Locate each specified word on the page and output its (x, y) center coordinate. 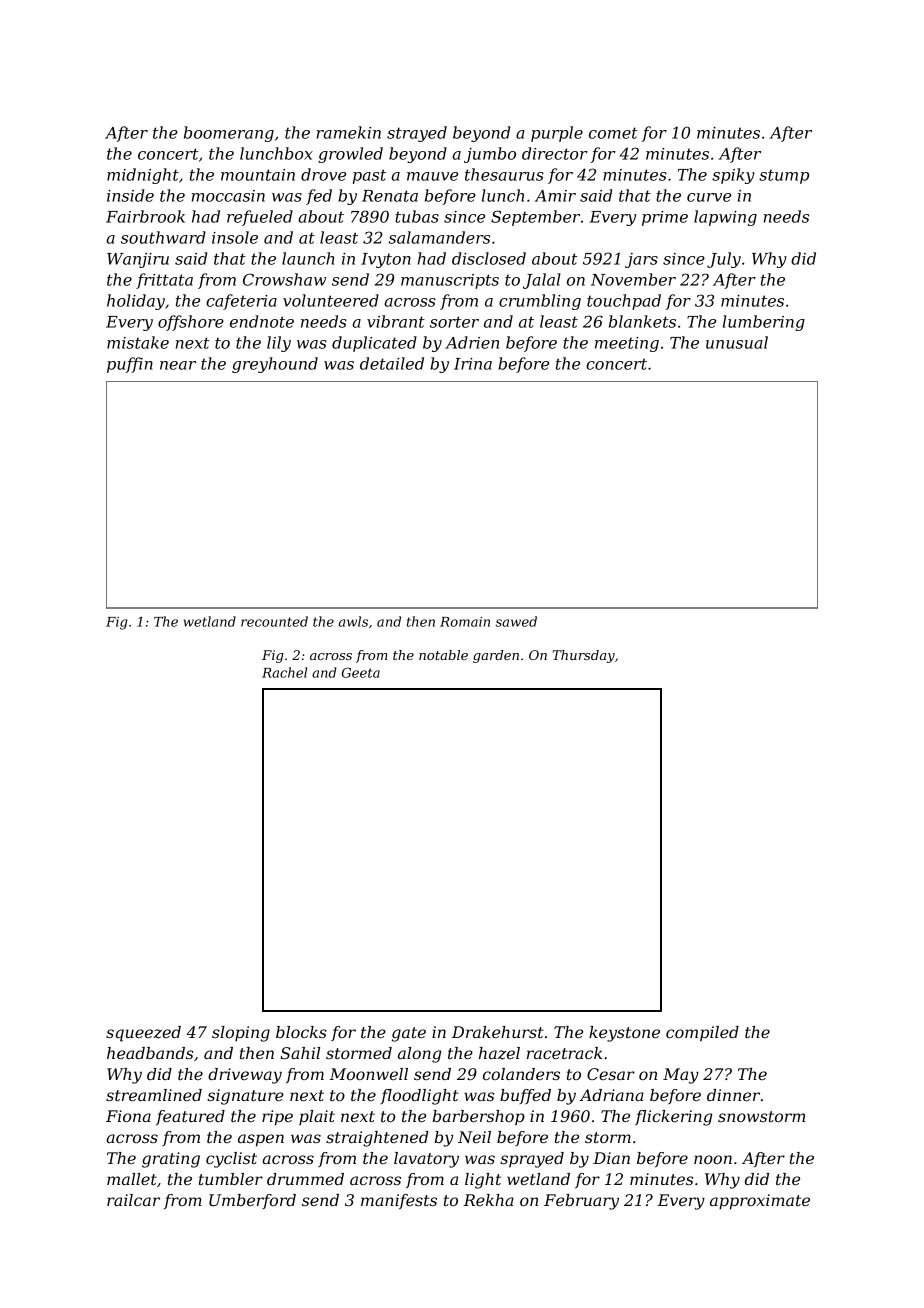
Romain (465, 622)
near (178, 365)
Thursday (584, 656)
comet (613, 133)
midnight (143, 176)
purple (557, 134)
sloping (241, 1034)
